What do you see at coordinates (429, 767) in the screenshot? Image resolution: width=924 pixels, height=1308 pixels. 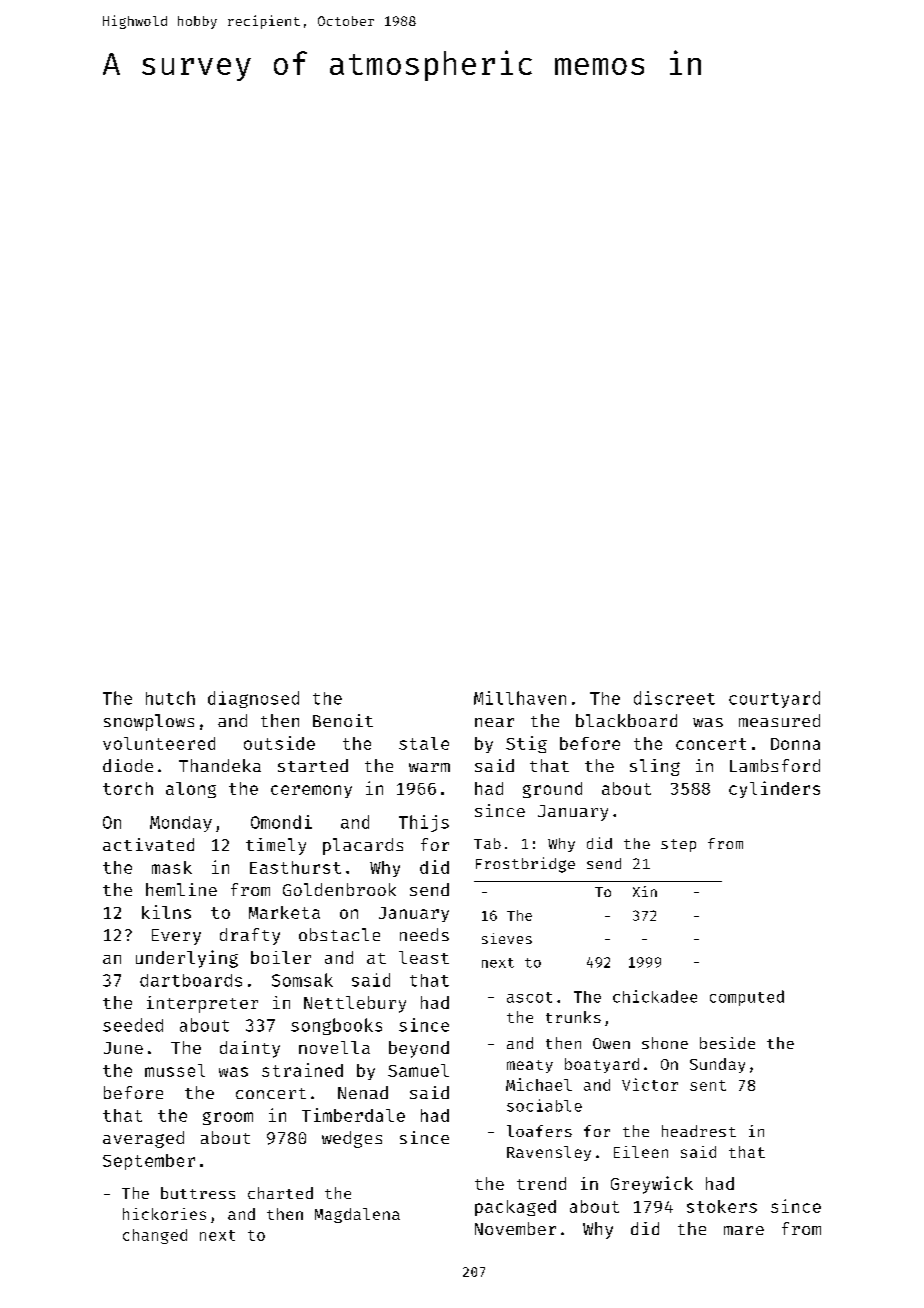 I see `warm` at bounding box center [429, 767].
